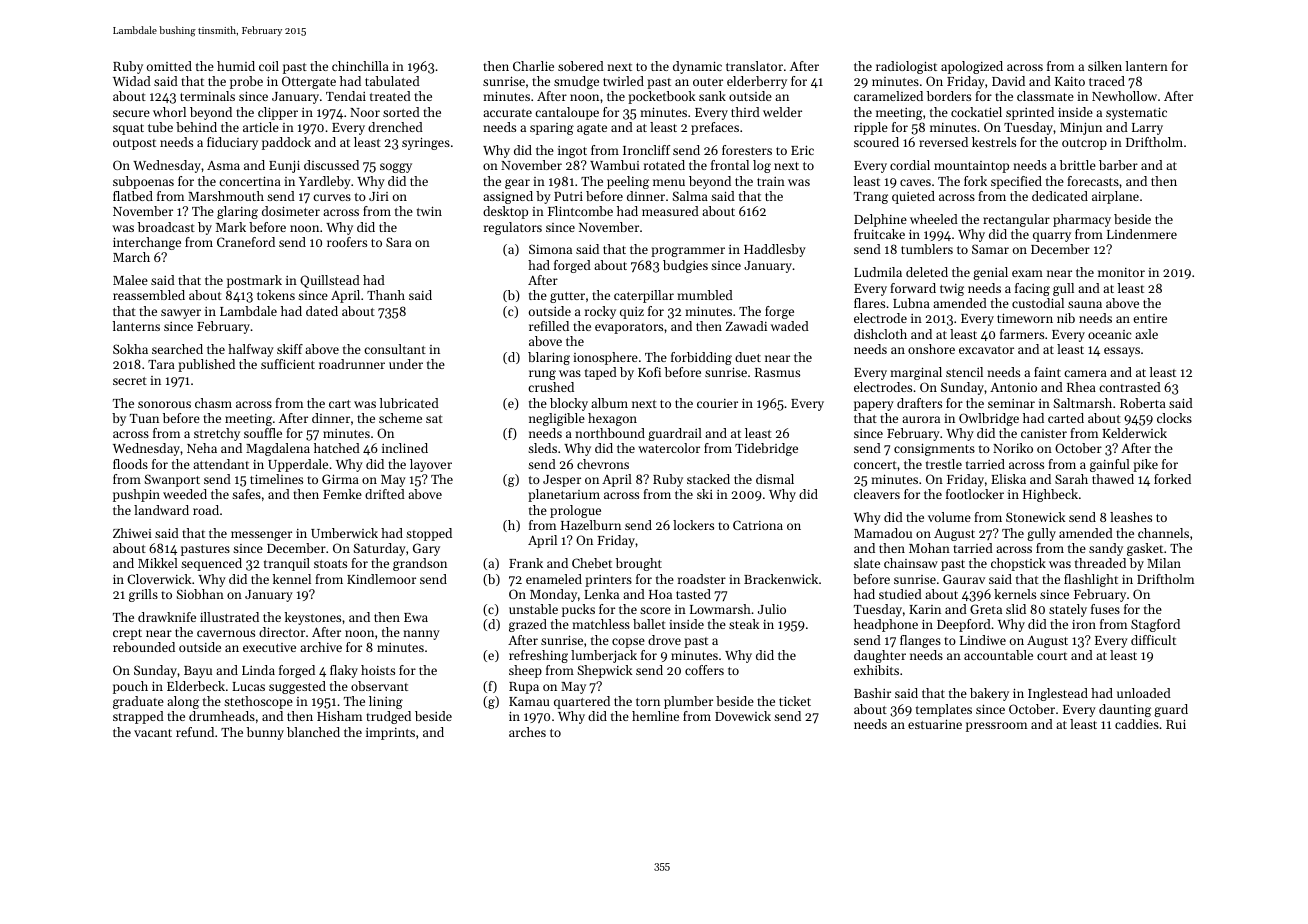 The width and height of the screenshot is (1308, 924). What do you see at coordinates (344, 671) in the screenshot?
I see `flaky` at bounding box center [344, 671].
